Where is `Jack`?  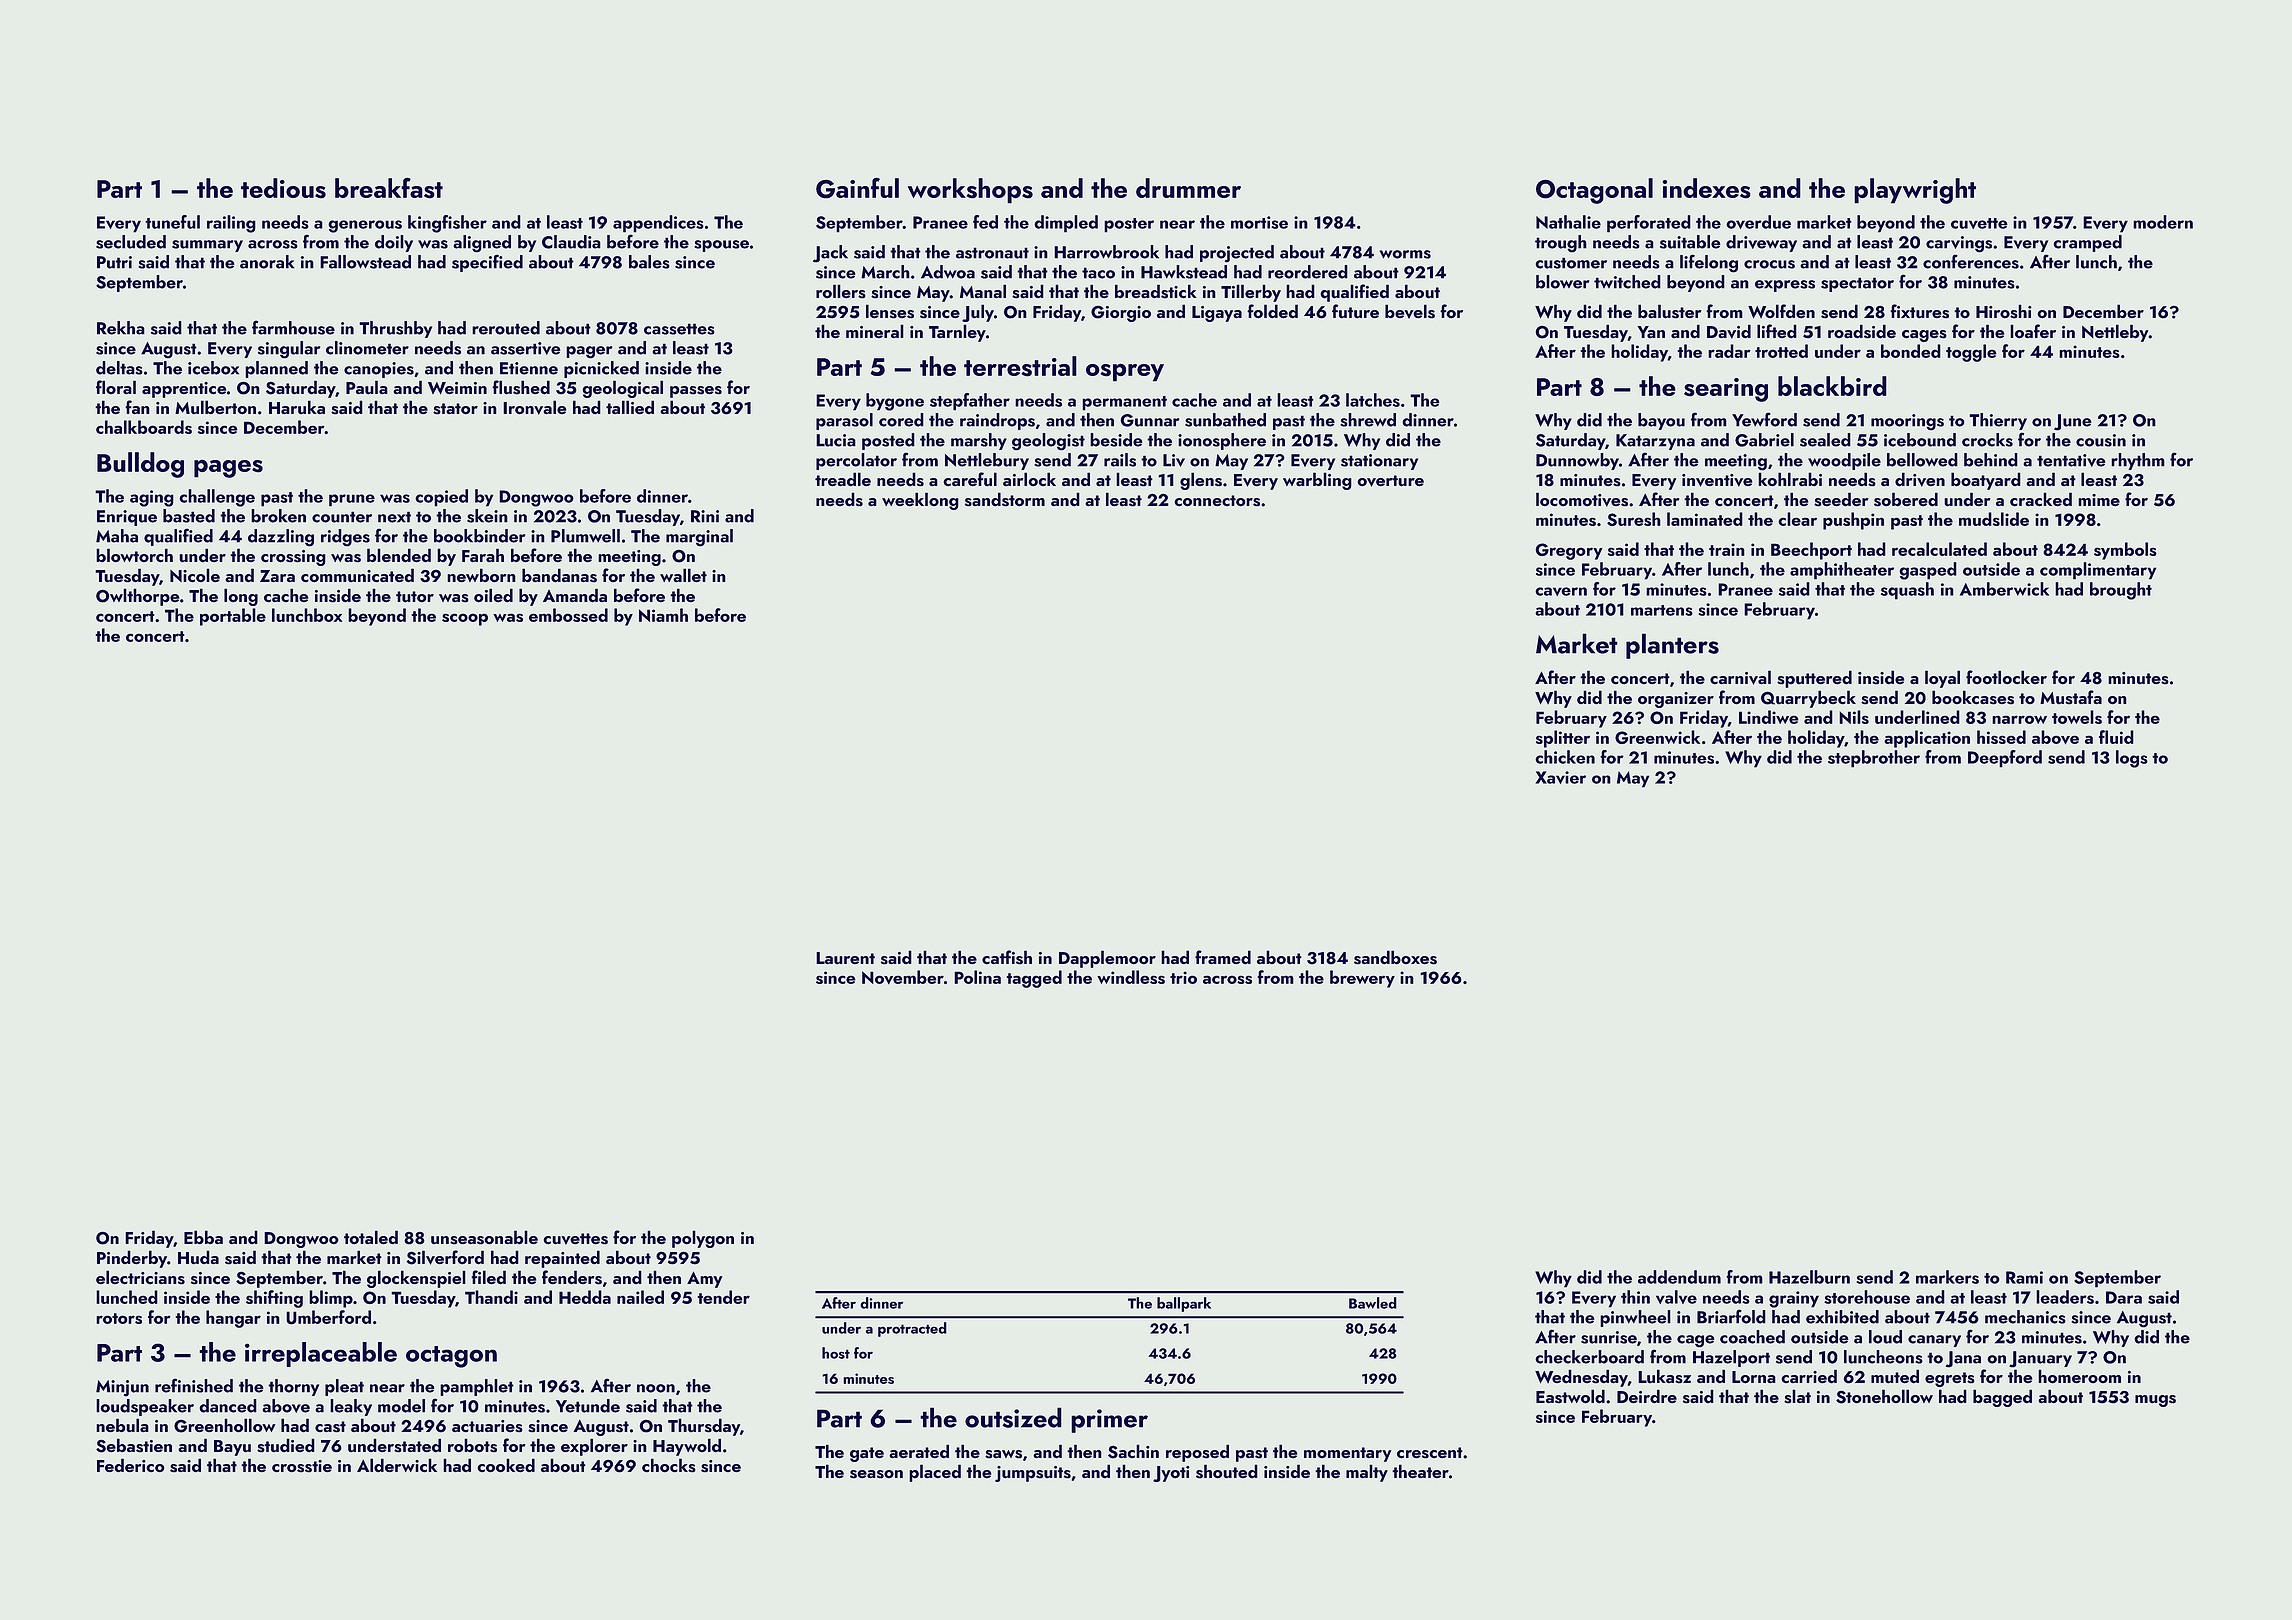
Jack is located at coordinates (830, 254).
